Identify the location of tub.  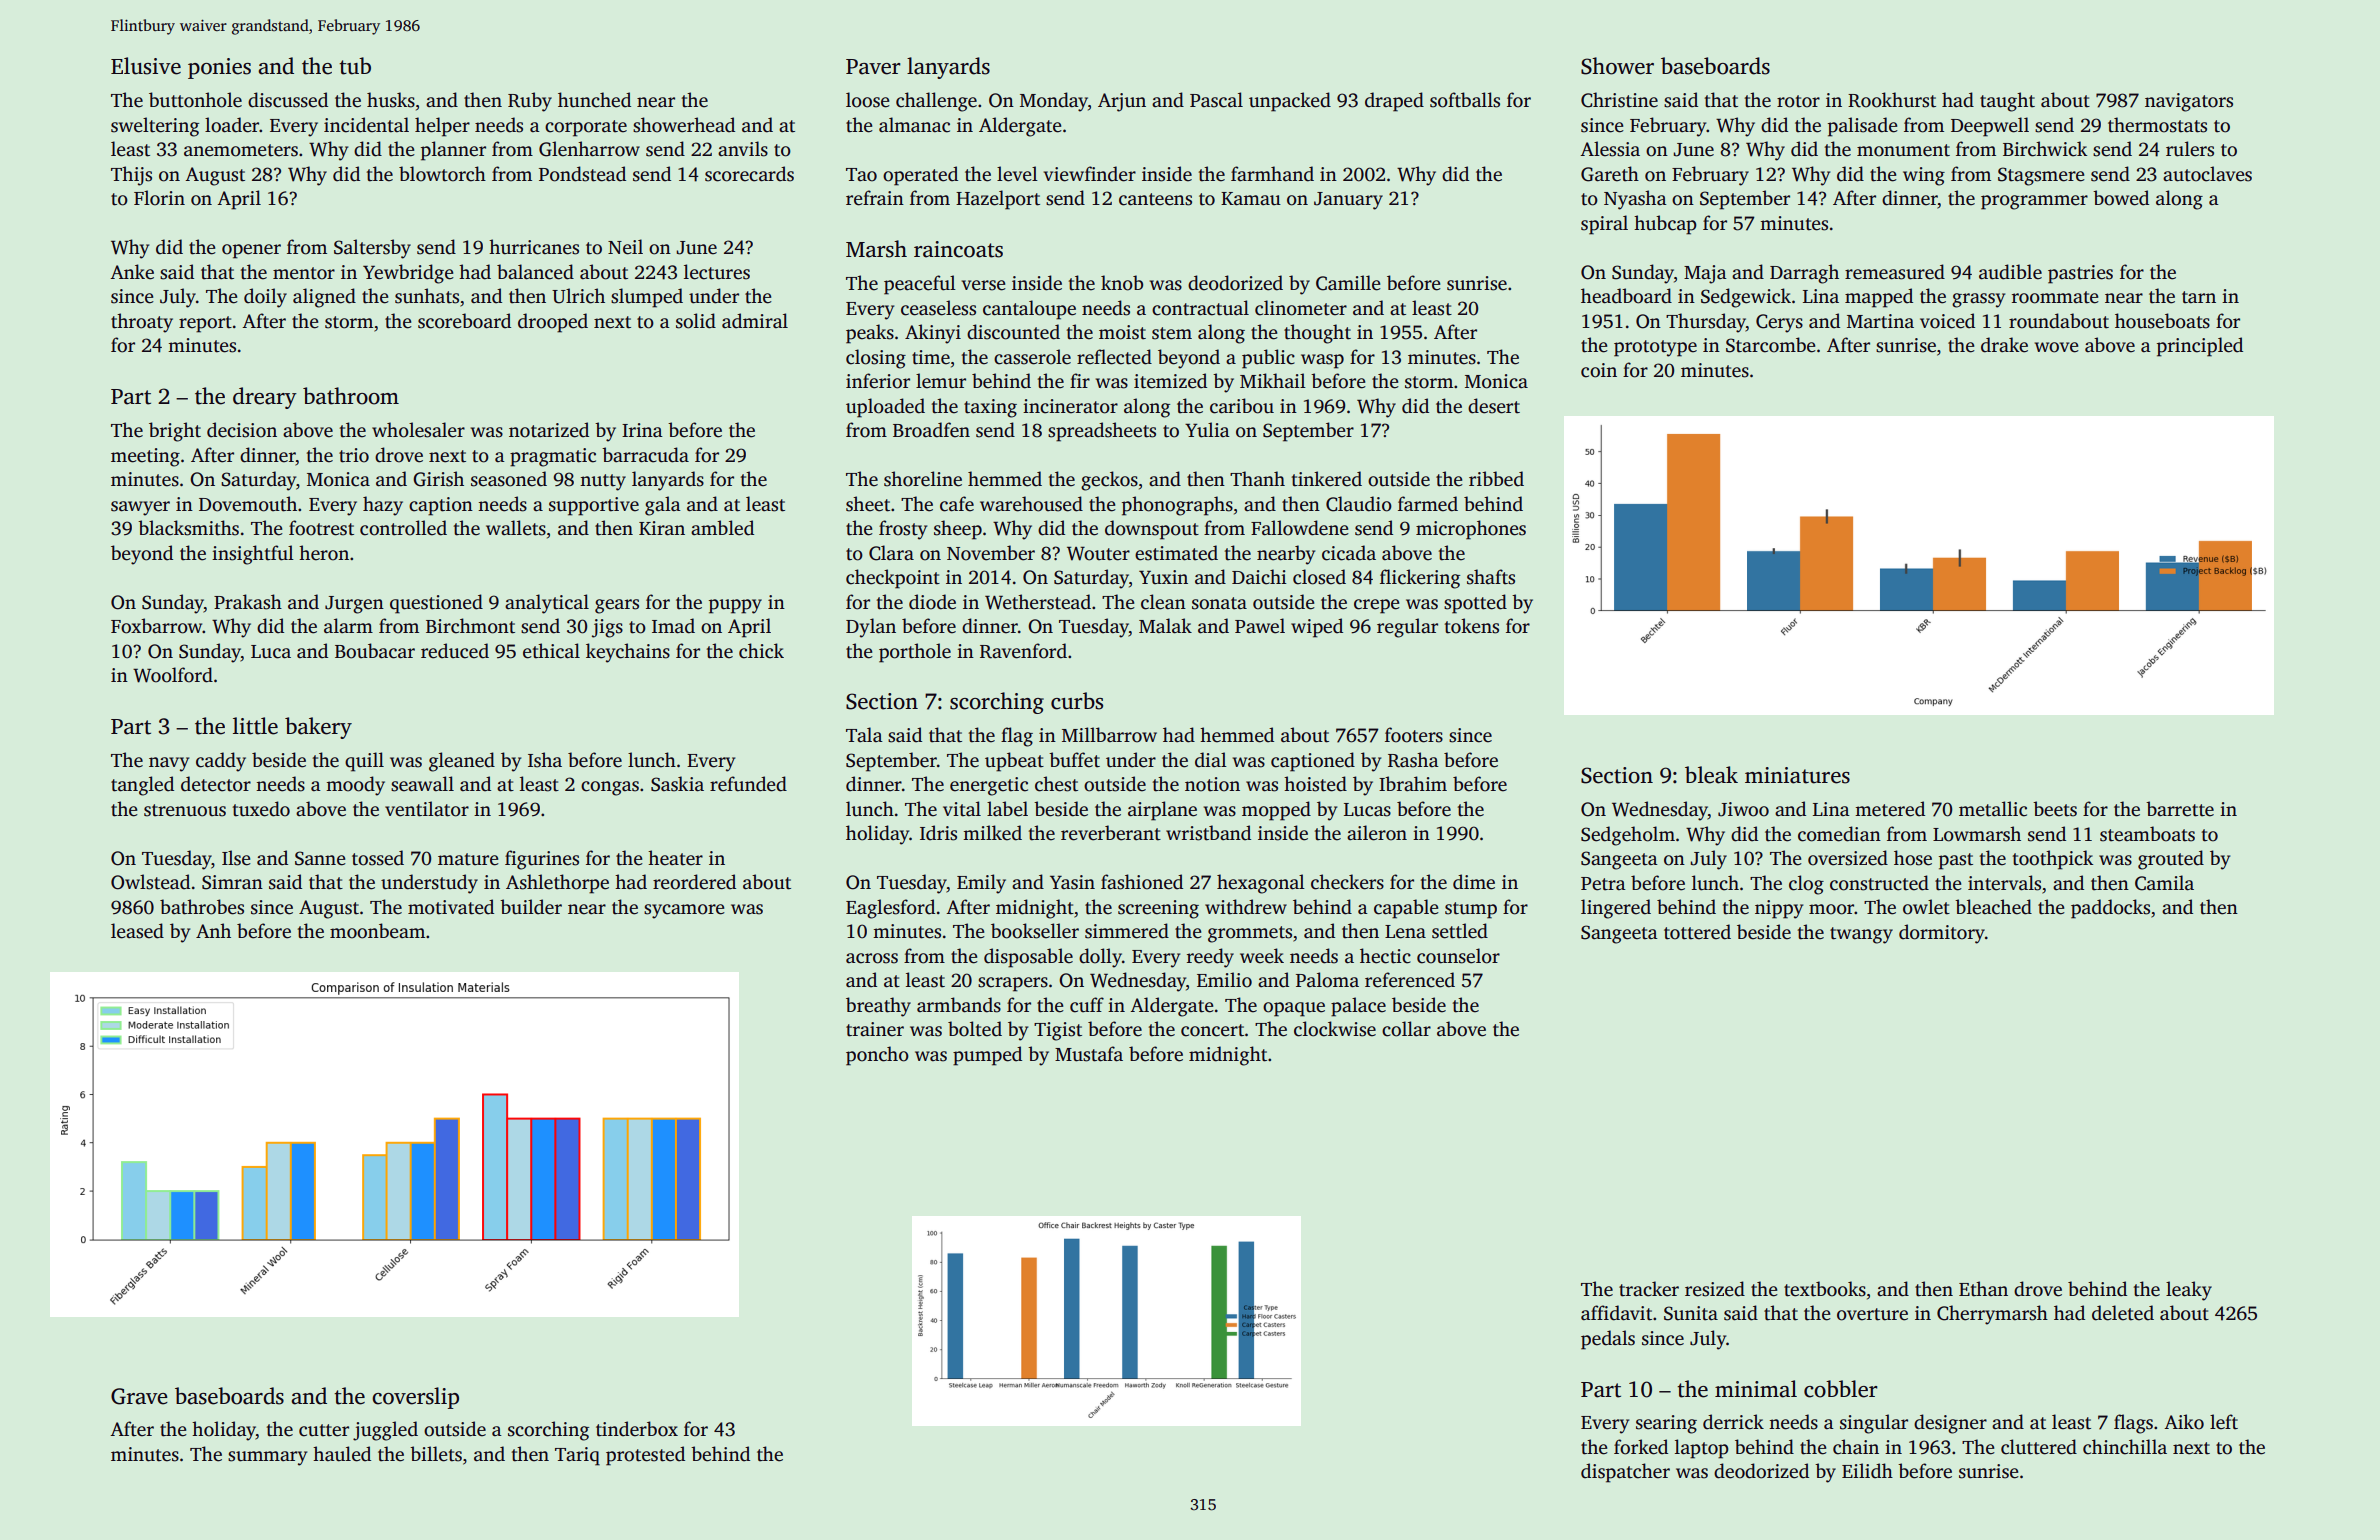
(355, 66).
